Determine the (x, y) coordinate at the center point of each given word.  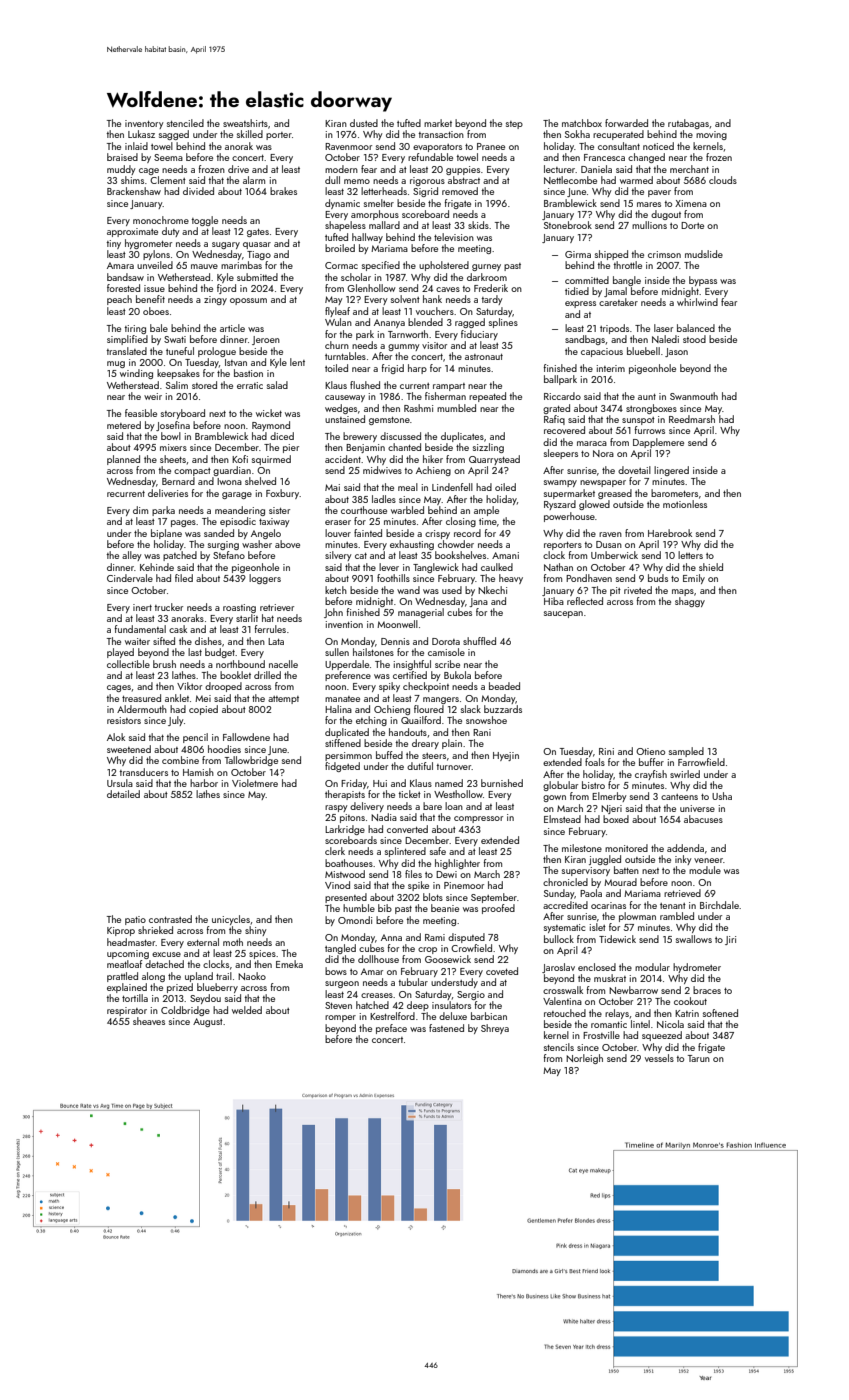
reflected (585, 601)
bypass (703, 281)
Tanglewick (436, 568)
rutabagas (688, 124)
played (120, 653)
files (413, 874)
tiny (113, 244)
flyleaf (337, 312)
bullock (559, 939)
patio (135, 920)
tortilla (135, 998)
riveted (638, 590)
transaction (441, 134)
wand (408, 590)
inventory (144, 124)
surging (223, 545)
